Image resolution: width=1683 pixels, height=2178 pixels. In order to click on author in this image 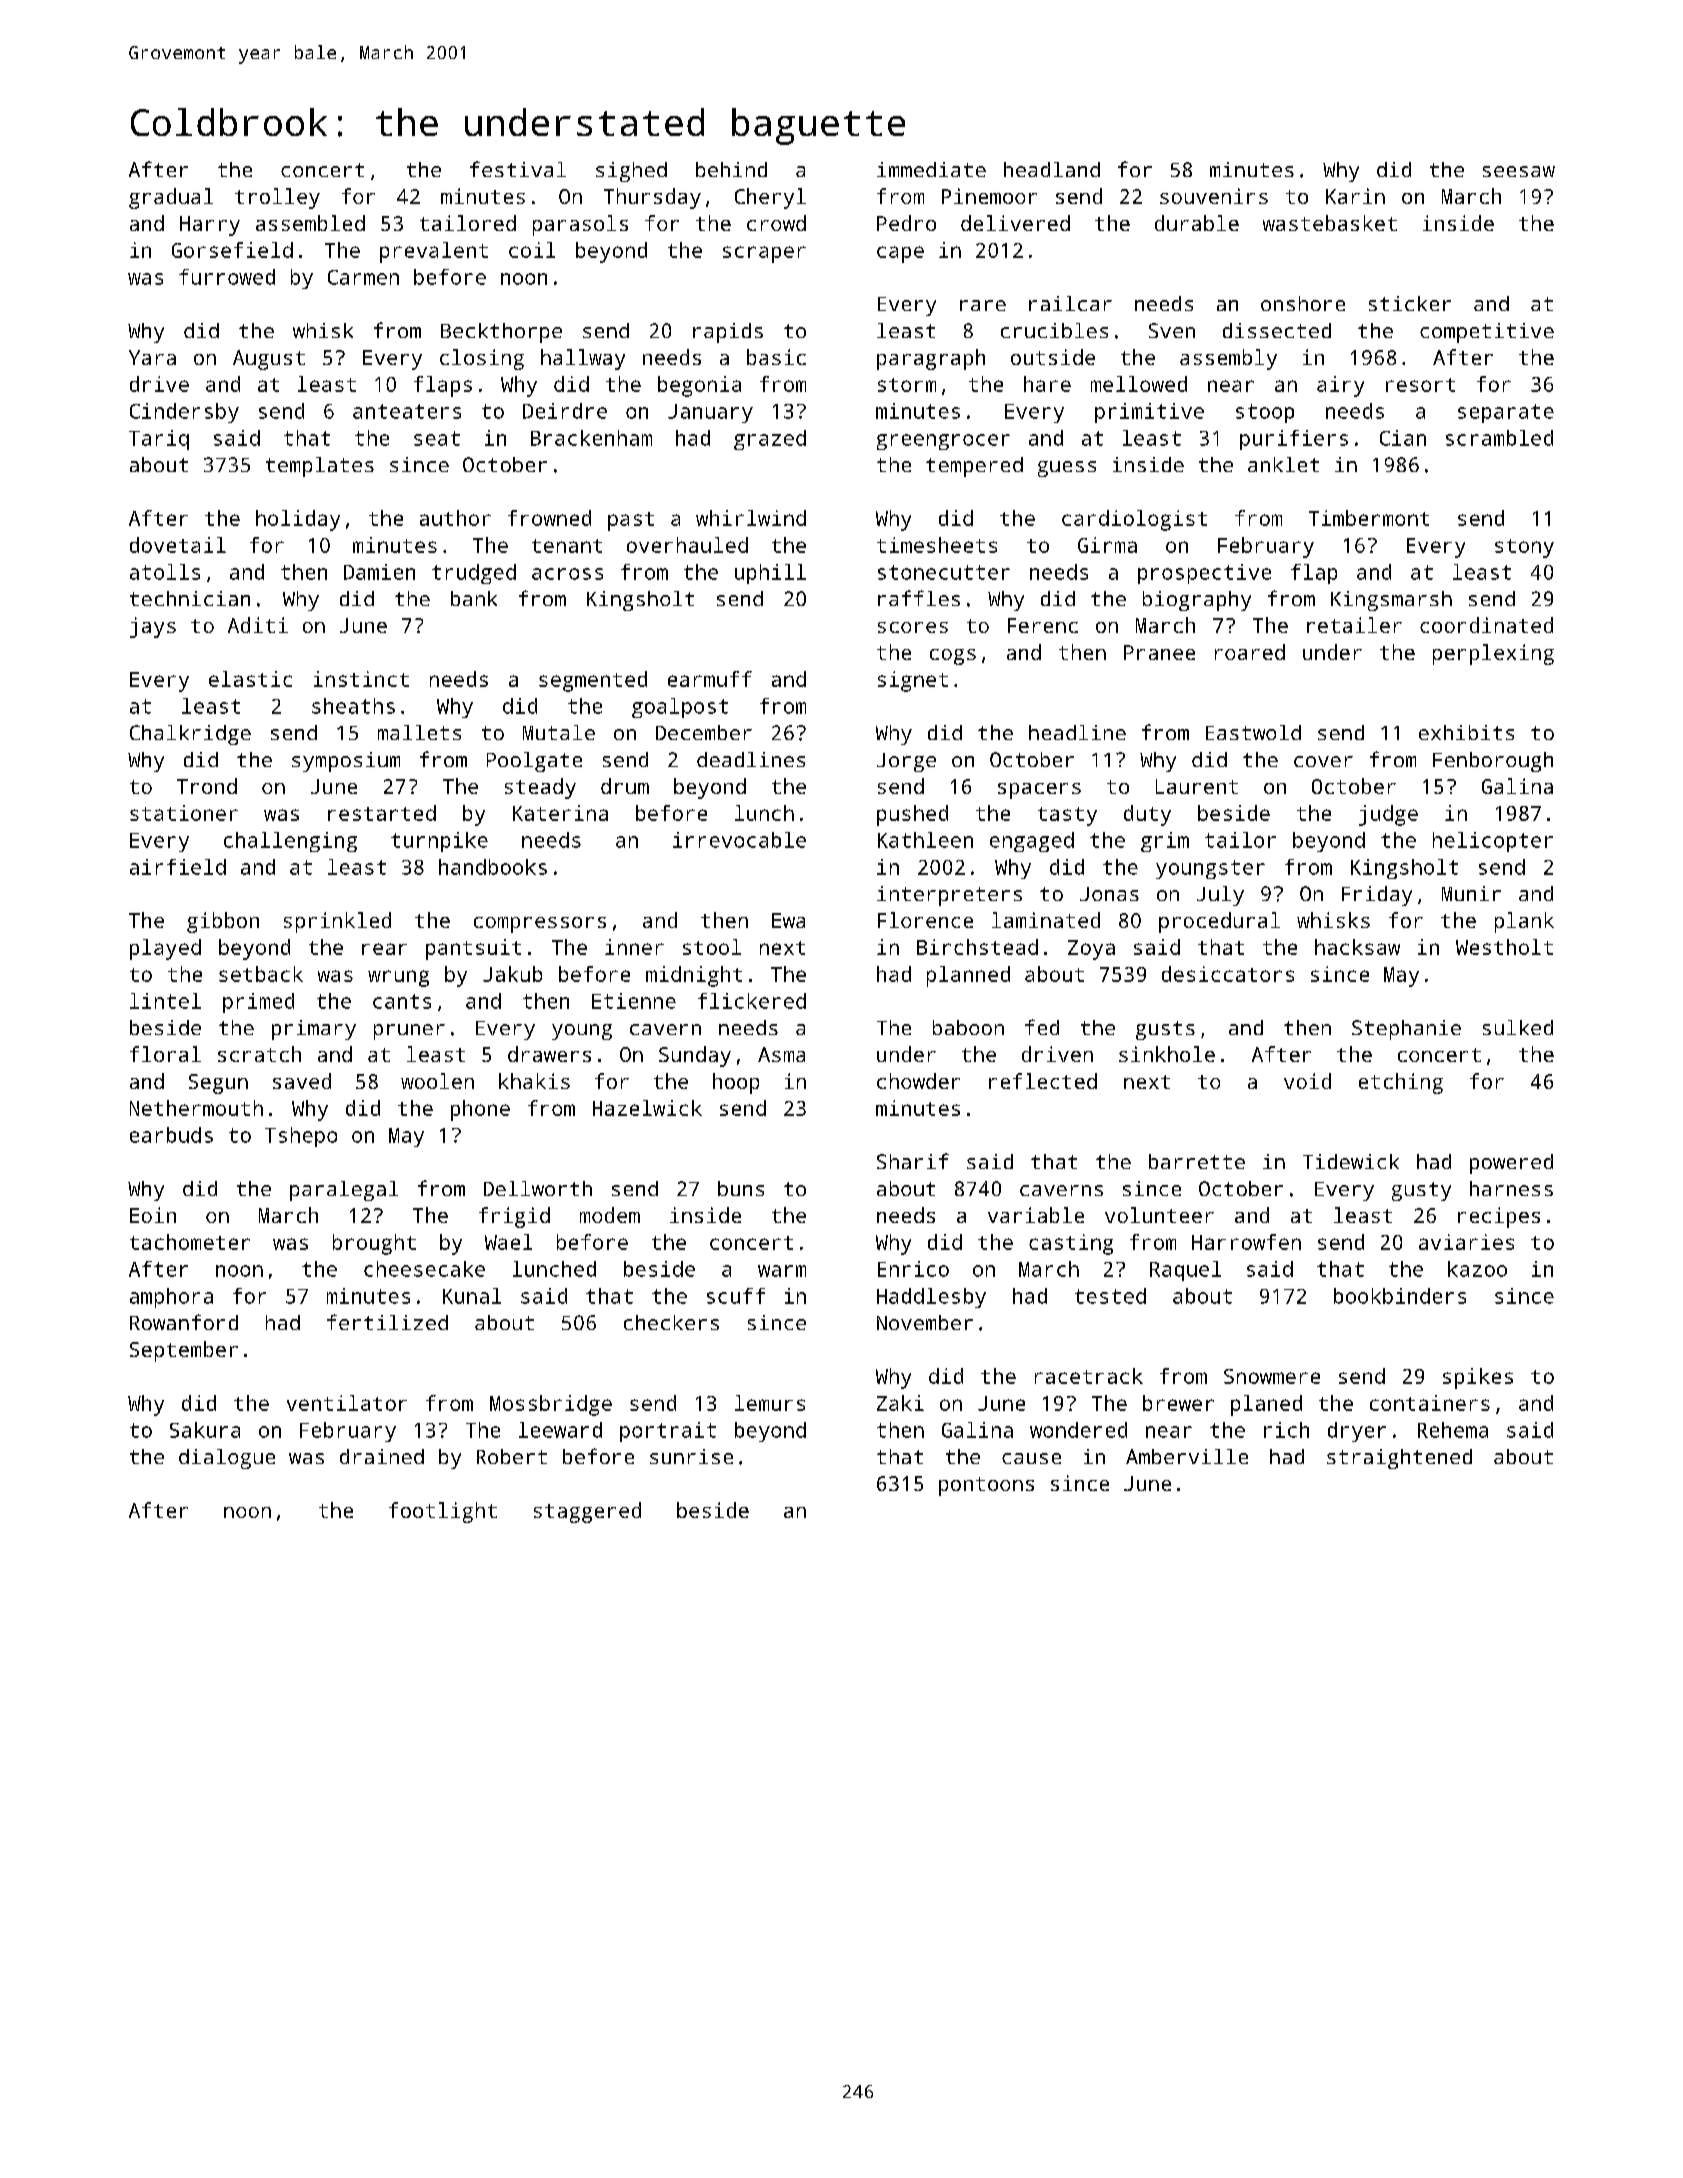, I will do `click(455, 518)`.
